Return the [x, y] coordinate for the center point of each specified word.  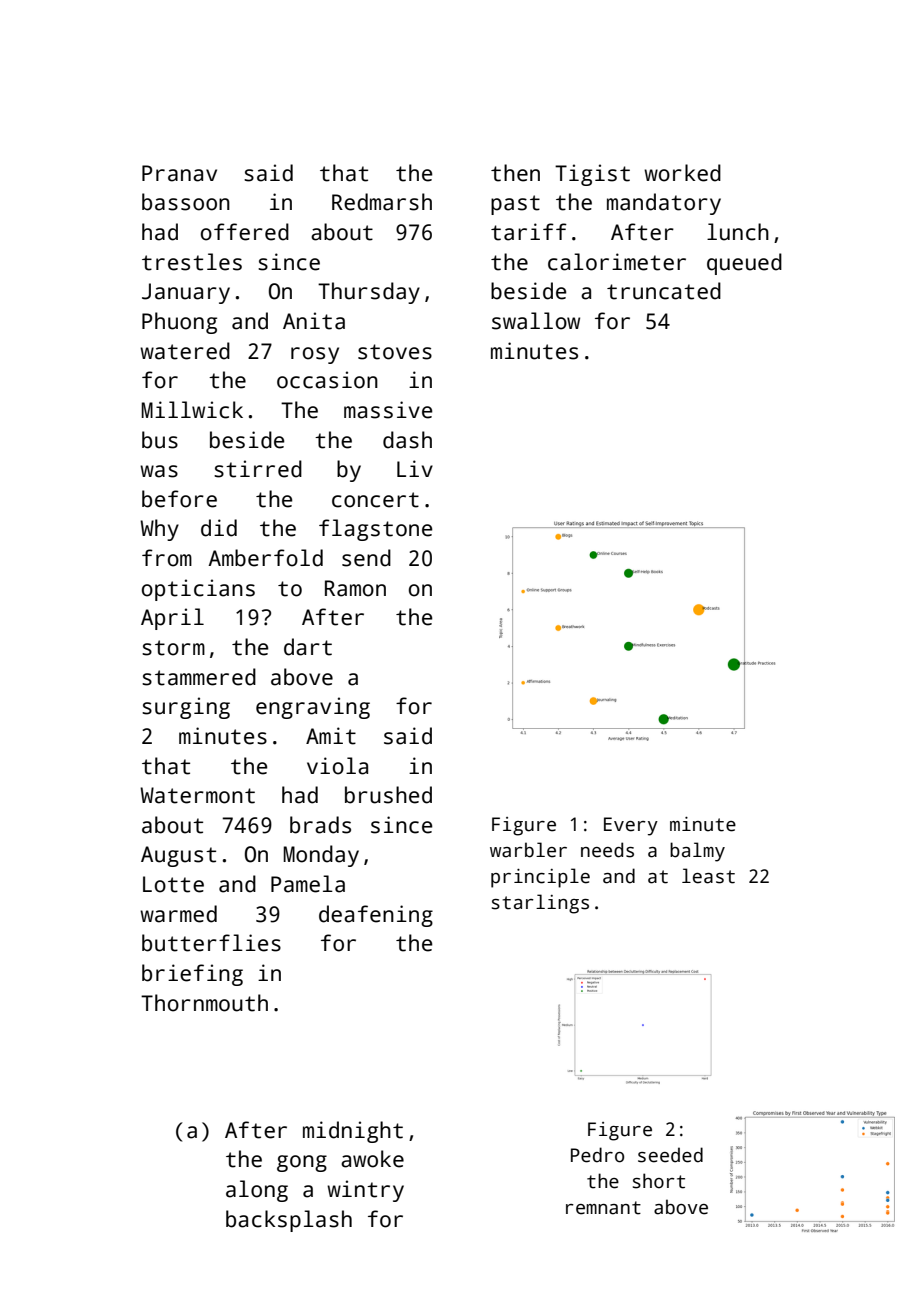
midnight [353, 1132]
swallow [536, 321]
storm [173, 648]
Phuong [179, 323]
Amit [331, 736]
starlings [540, 904]
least [708, 876]
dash [407, 440]
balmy [697, 852]
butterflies [211, 943]
